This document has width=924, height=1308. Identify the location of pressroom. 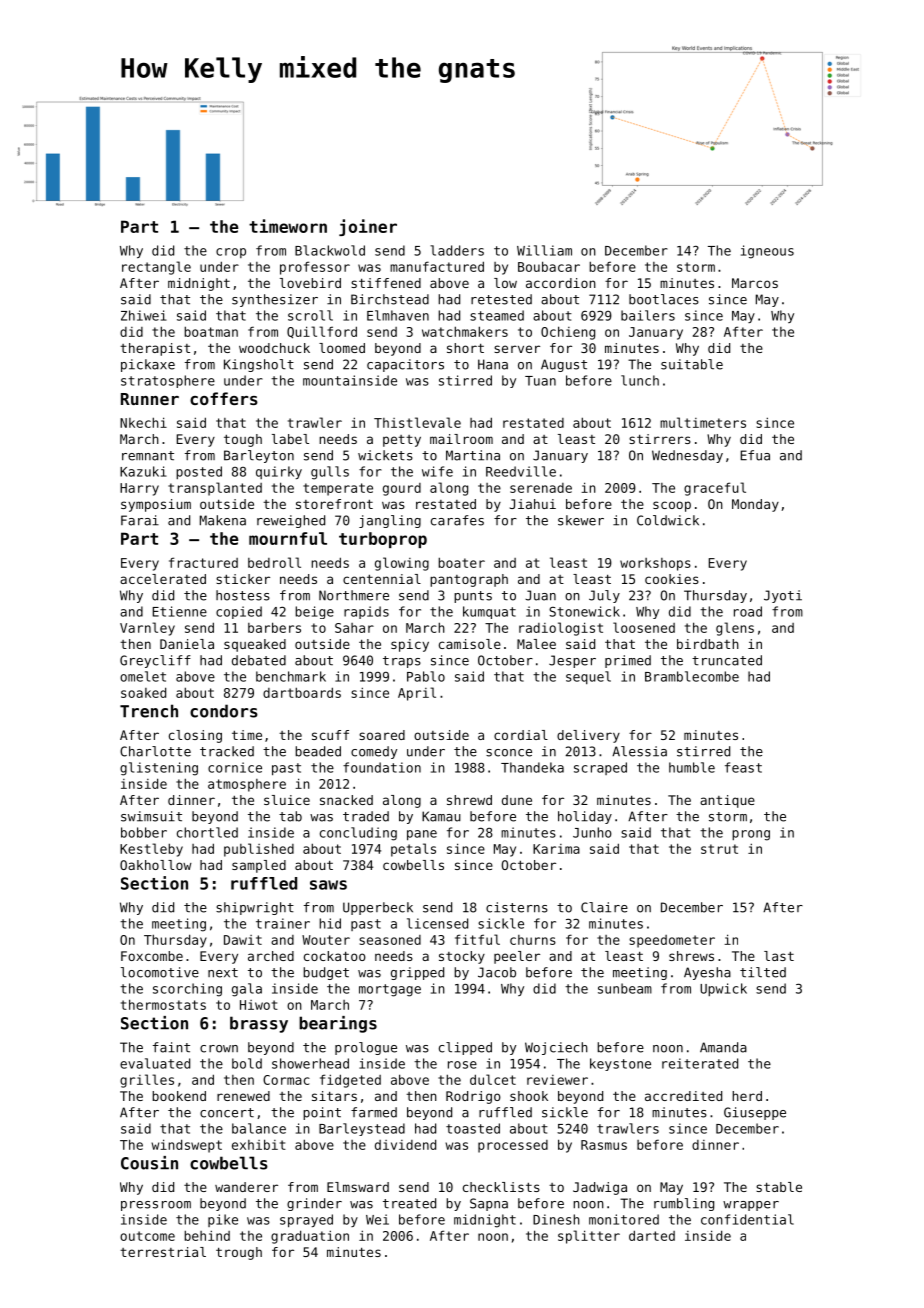
(156, 1206).
